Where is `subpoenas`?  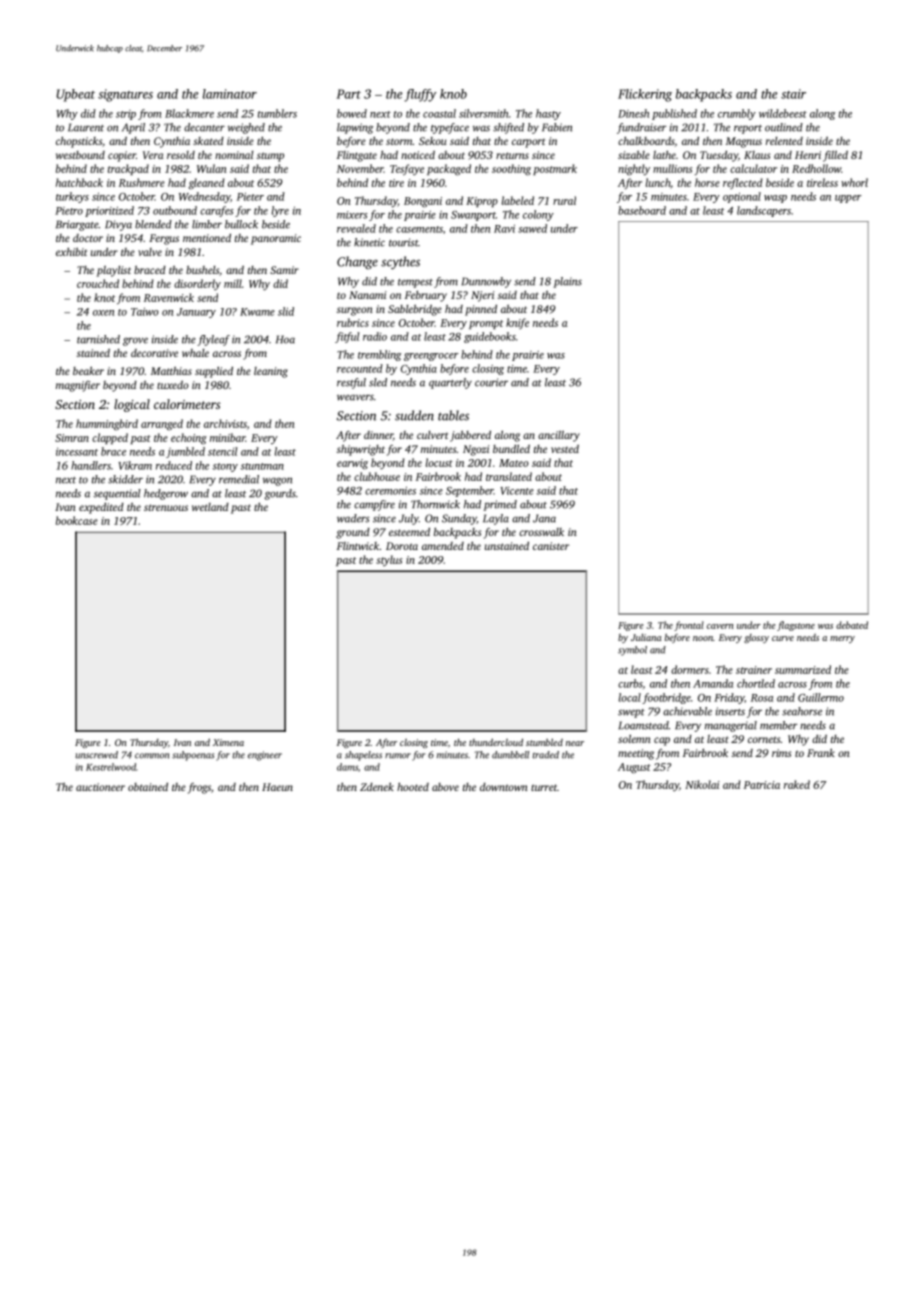
subpoenas is located at coordinates (193, 756).
